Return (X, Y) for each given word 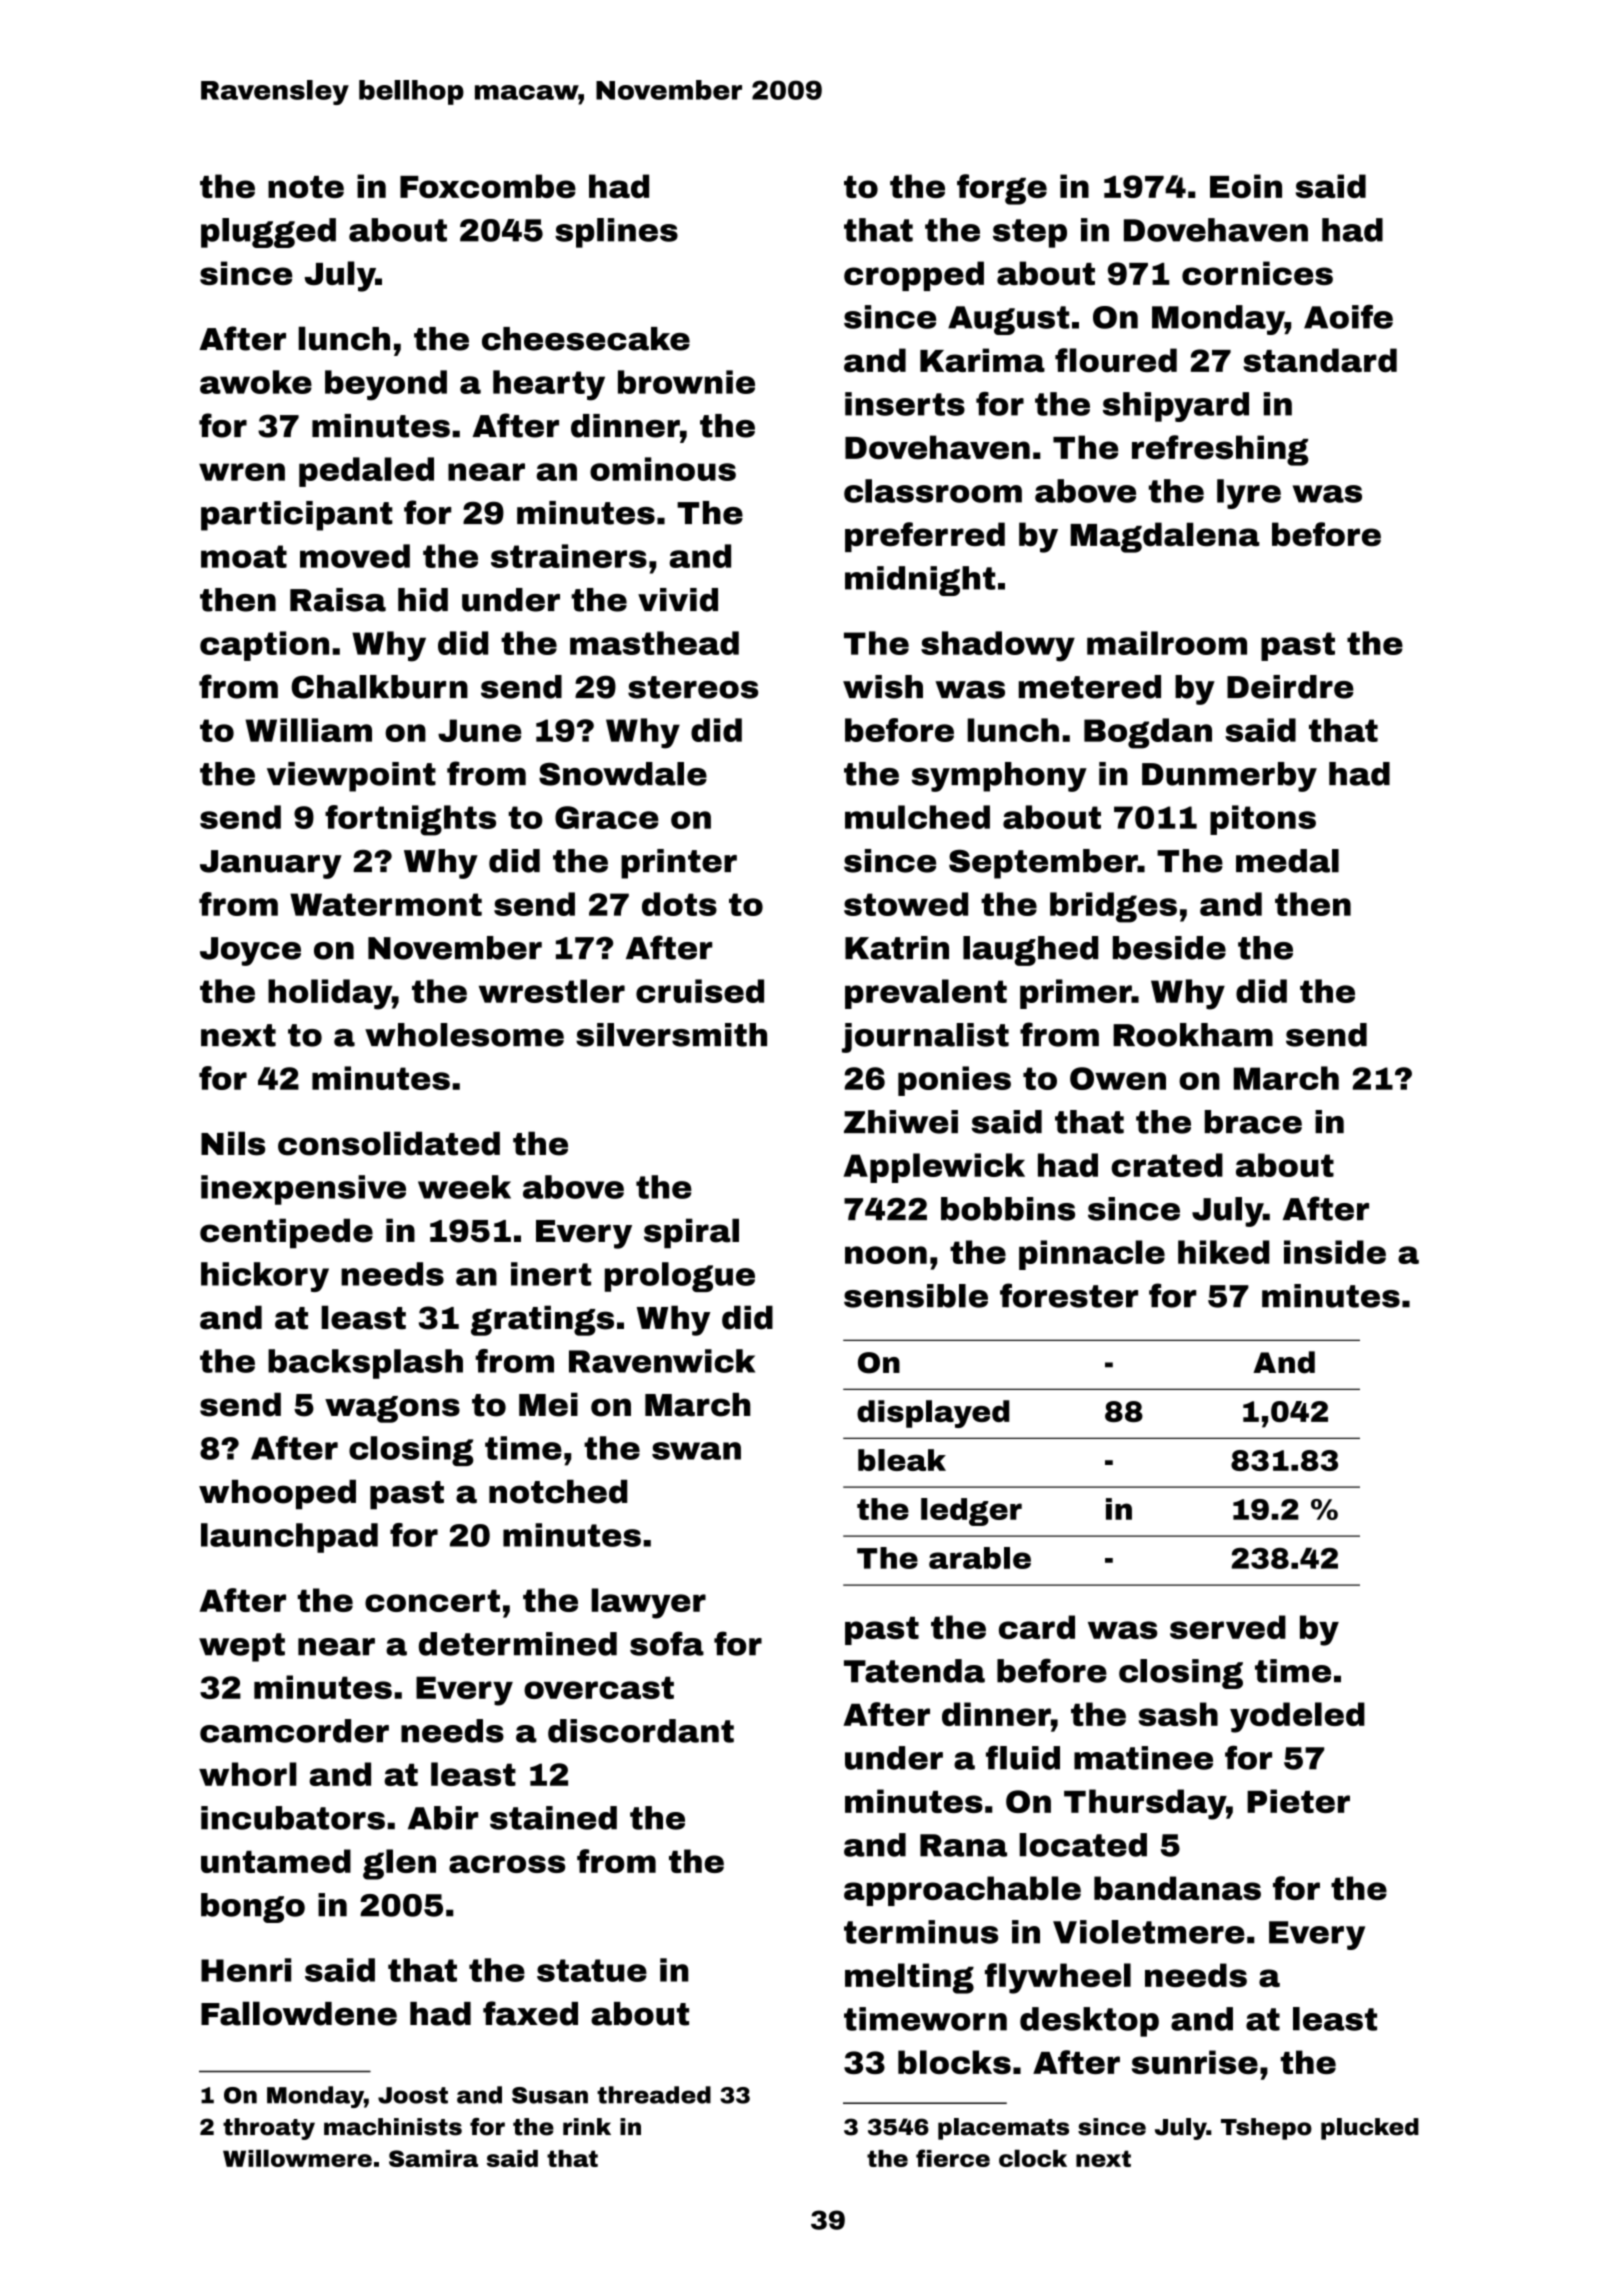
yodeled (1297, 1717)
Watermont (386, 904)
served (1228, 1627)
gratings (542, 1321)
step (1030, 233)
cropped (914, 276)
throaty (269, 2129)
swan (696, 1451)
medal (1287, 861)
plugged (268, 233)
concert (432, 1600)
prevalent (926, 994)
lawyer (648, 1603)
